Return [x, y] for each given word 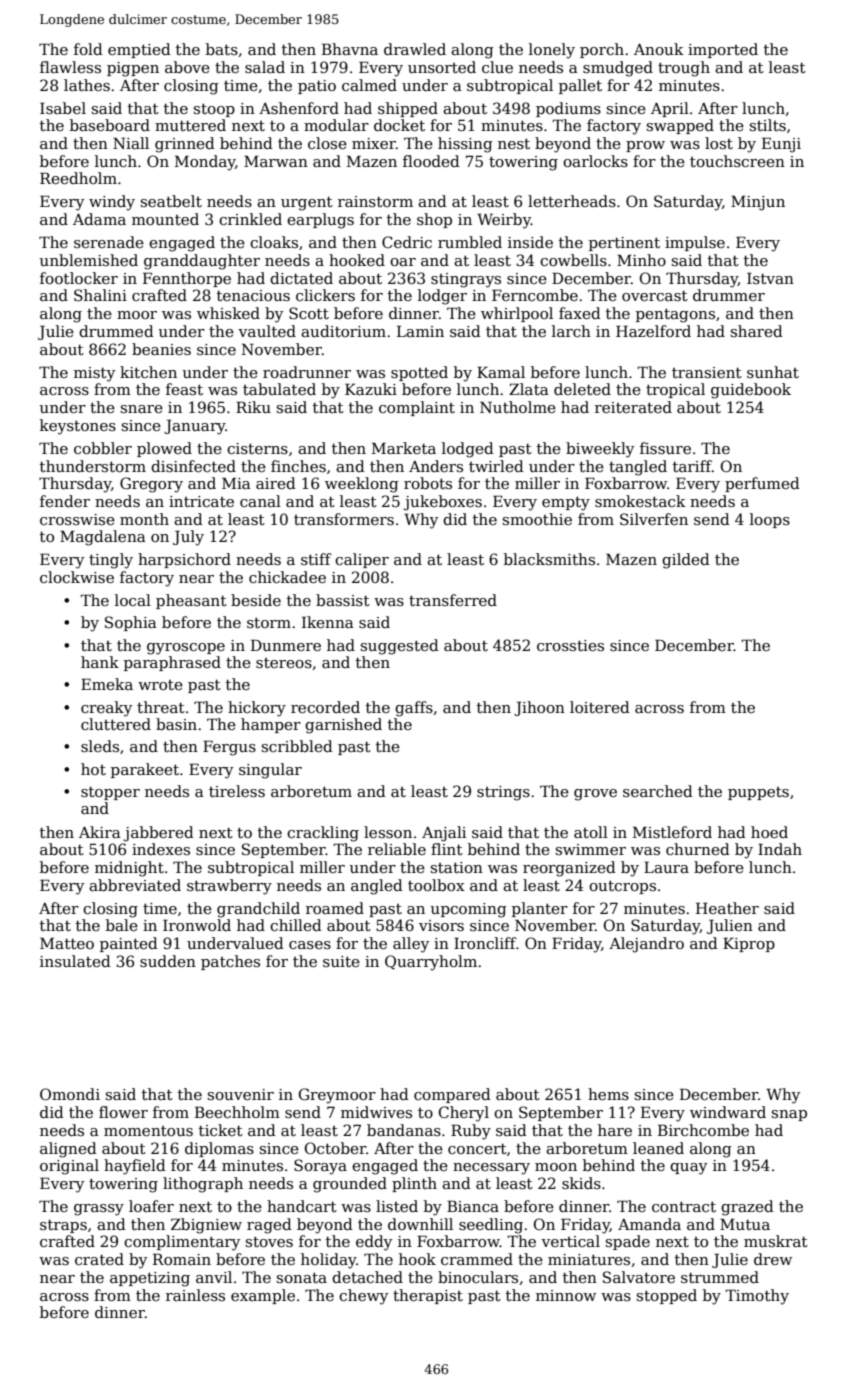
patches [230, 962]
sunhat [773, 372]
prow [645, 146]
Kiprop [749, 944]
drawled [415, 49]
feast [184, 389]
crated [99, 1259]
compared [452, 1095]
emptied [139, 50]
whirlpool [517, 314]
